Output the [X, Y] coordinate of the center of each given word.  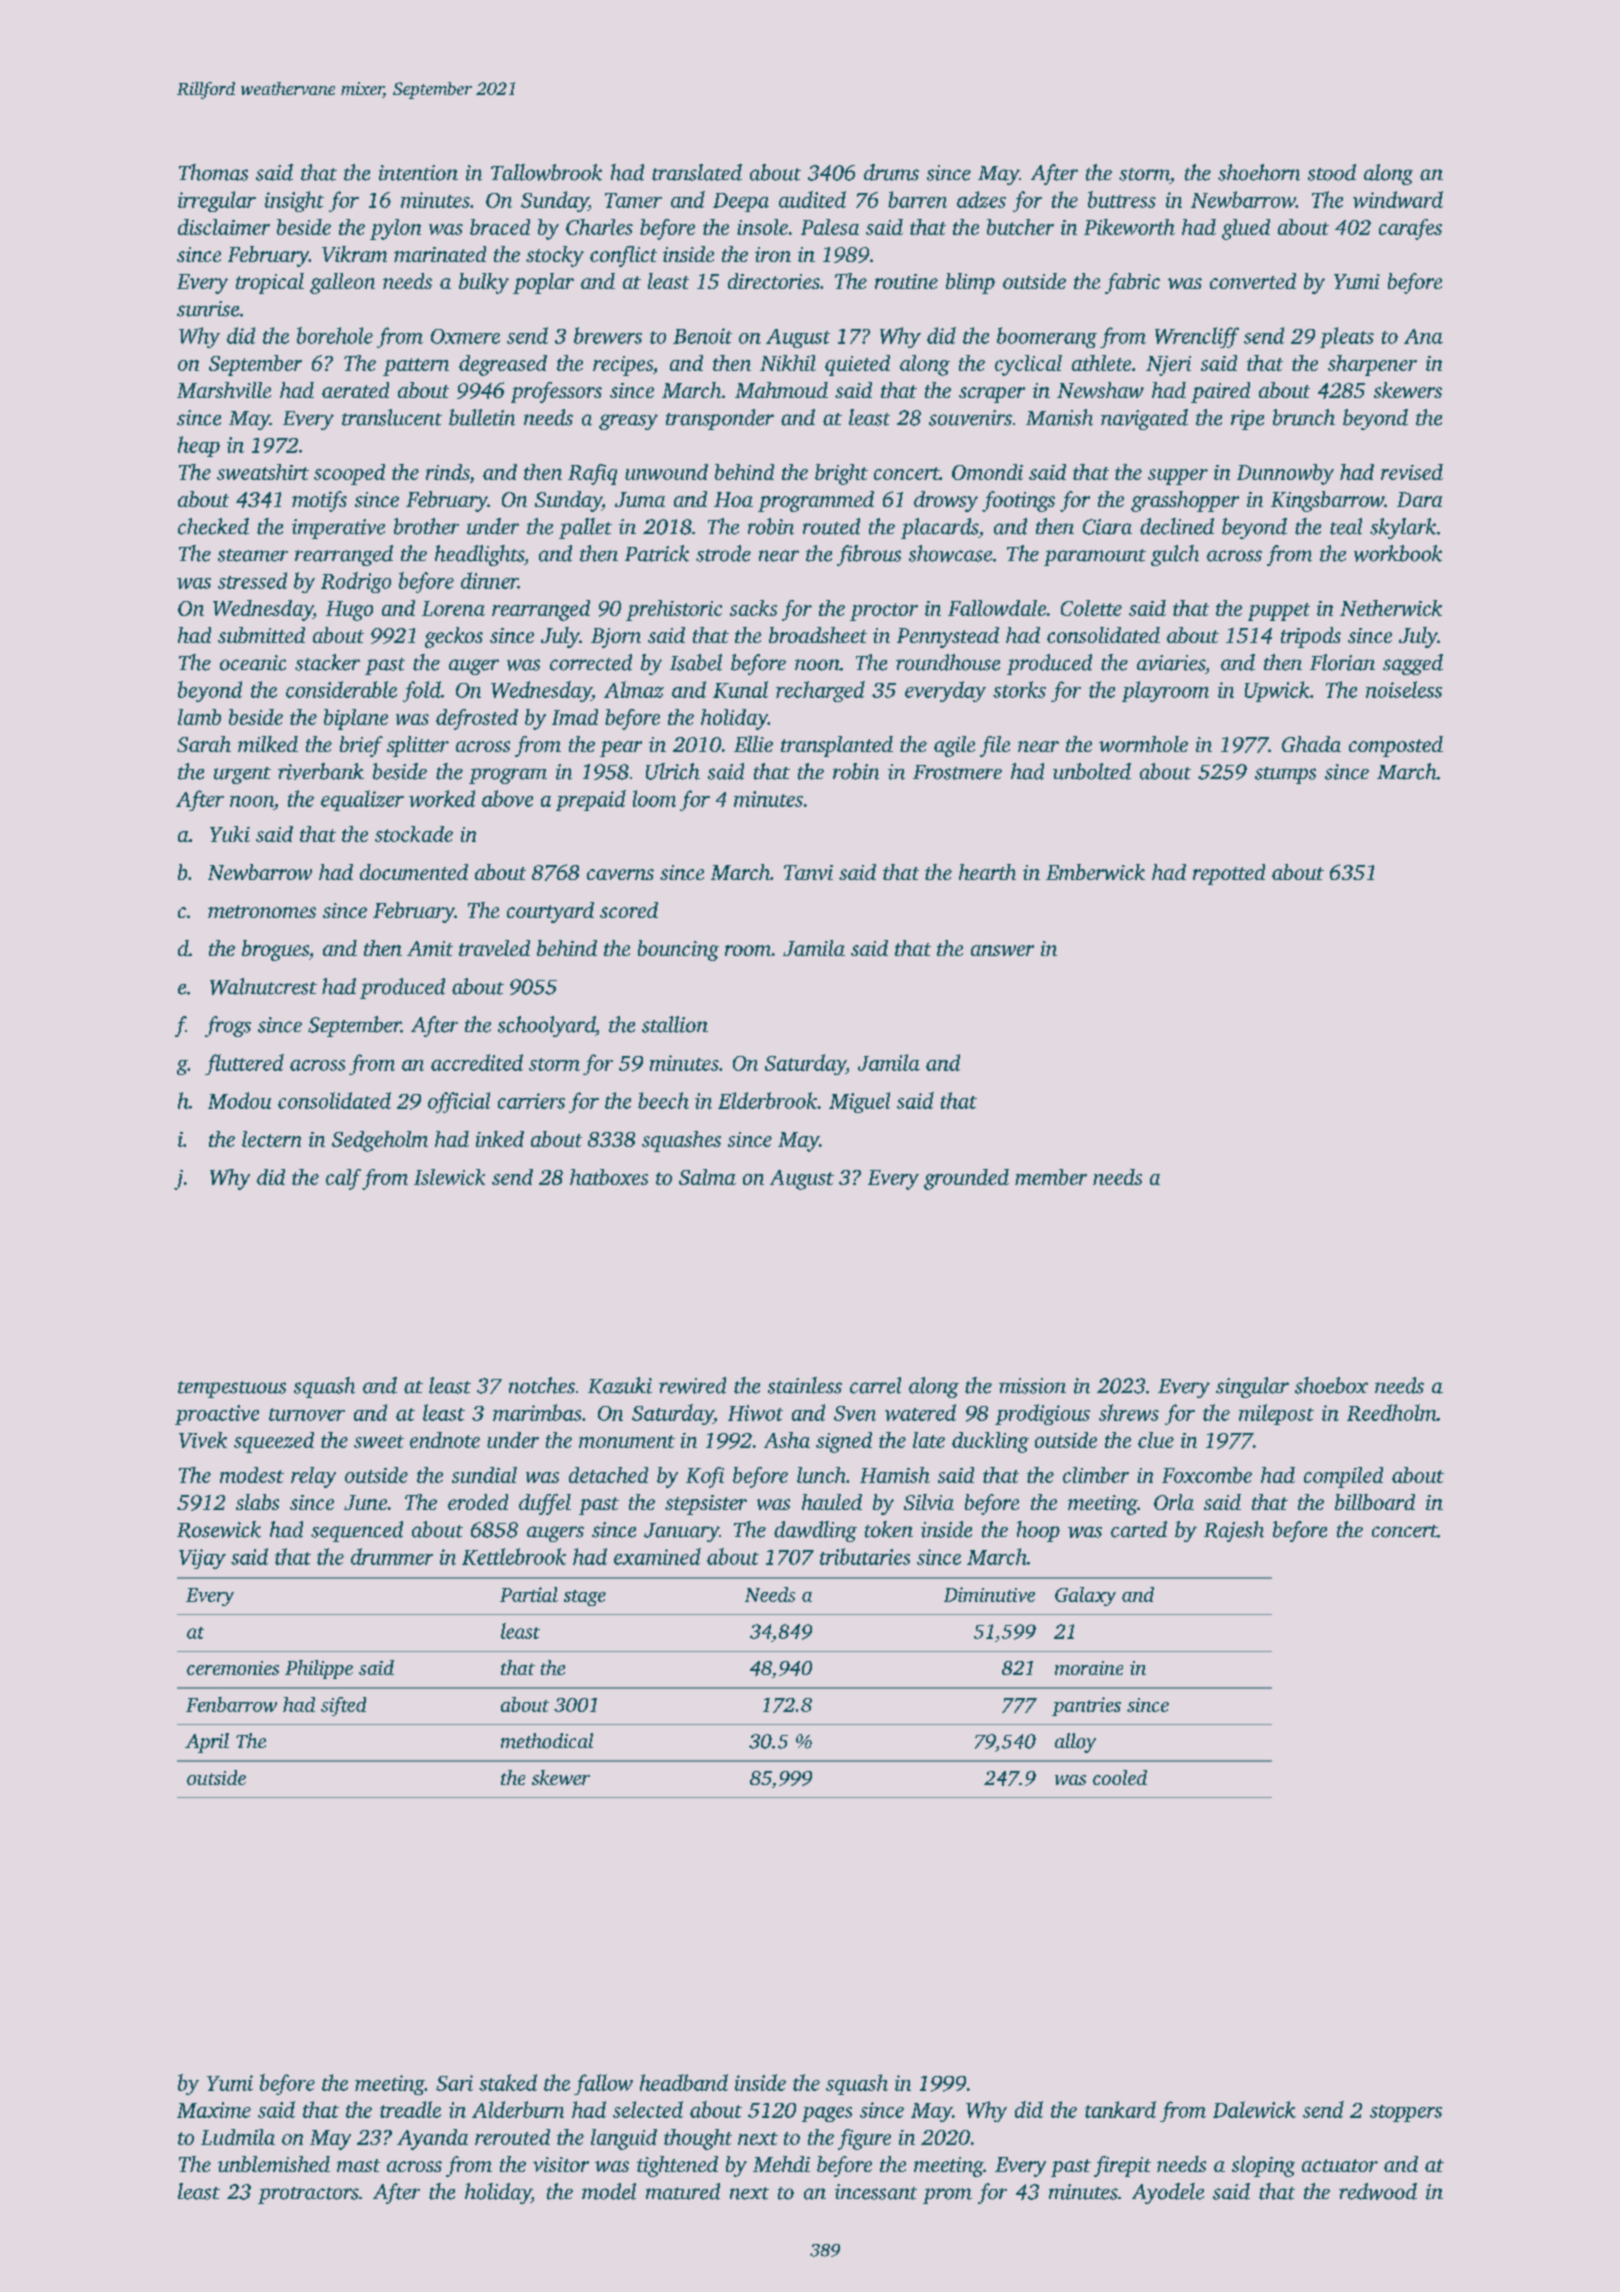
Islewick [449, 1177]
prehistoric [674, 610]
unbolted [1092, 771]
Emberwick [1095, 872]
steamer [253, 555]
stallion [675, 1024]
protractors [308, 2195]
